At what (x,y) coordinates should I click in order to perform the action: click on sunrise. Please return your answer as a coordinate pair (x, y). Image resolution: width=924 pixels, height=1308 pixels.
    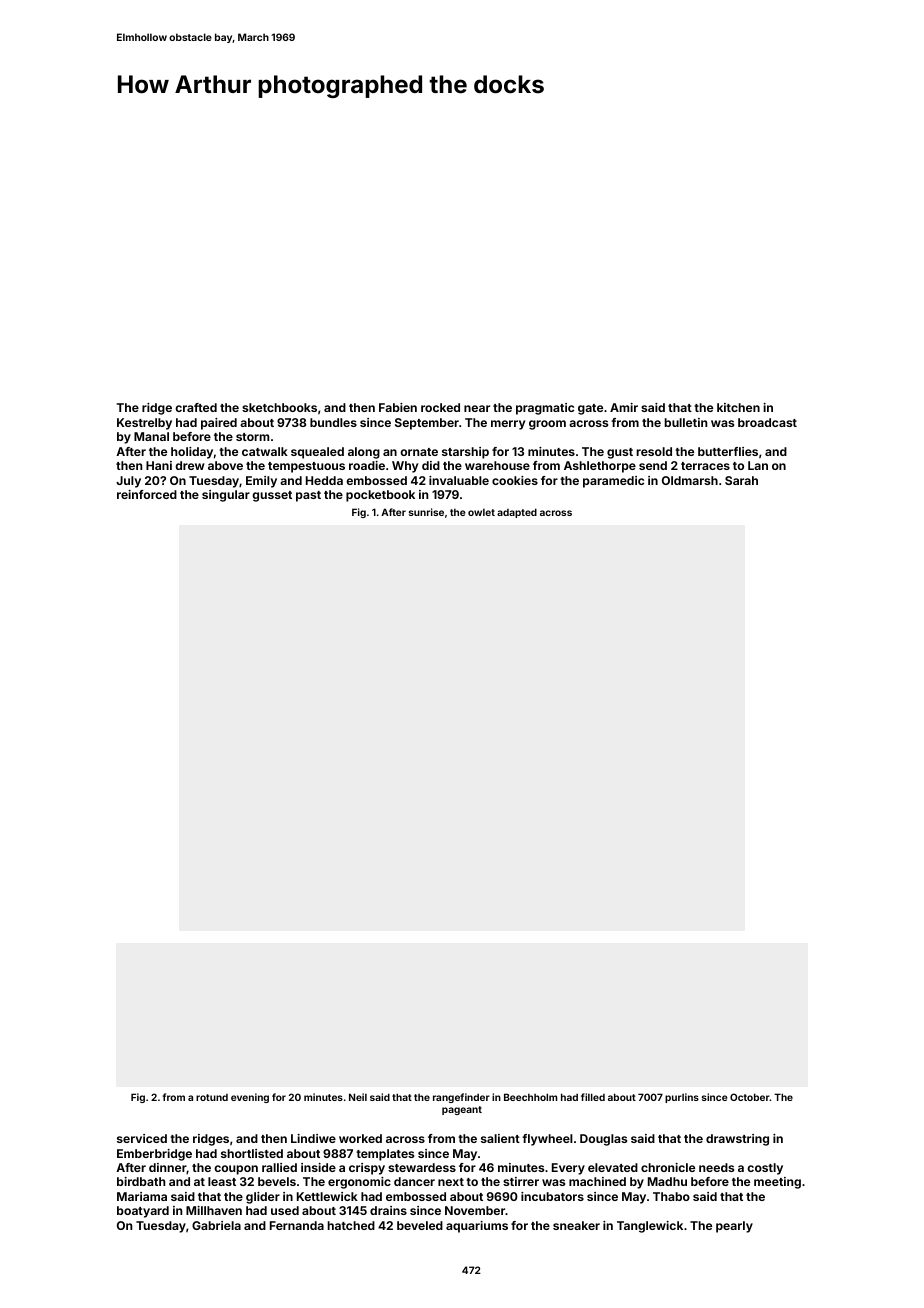
    Looking at the image, I should click on (426, 512).
